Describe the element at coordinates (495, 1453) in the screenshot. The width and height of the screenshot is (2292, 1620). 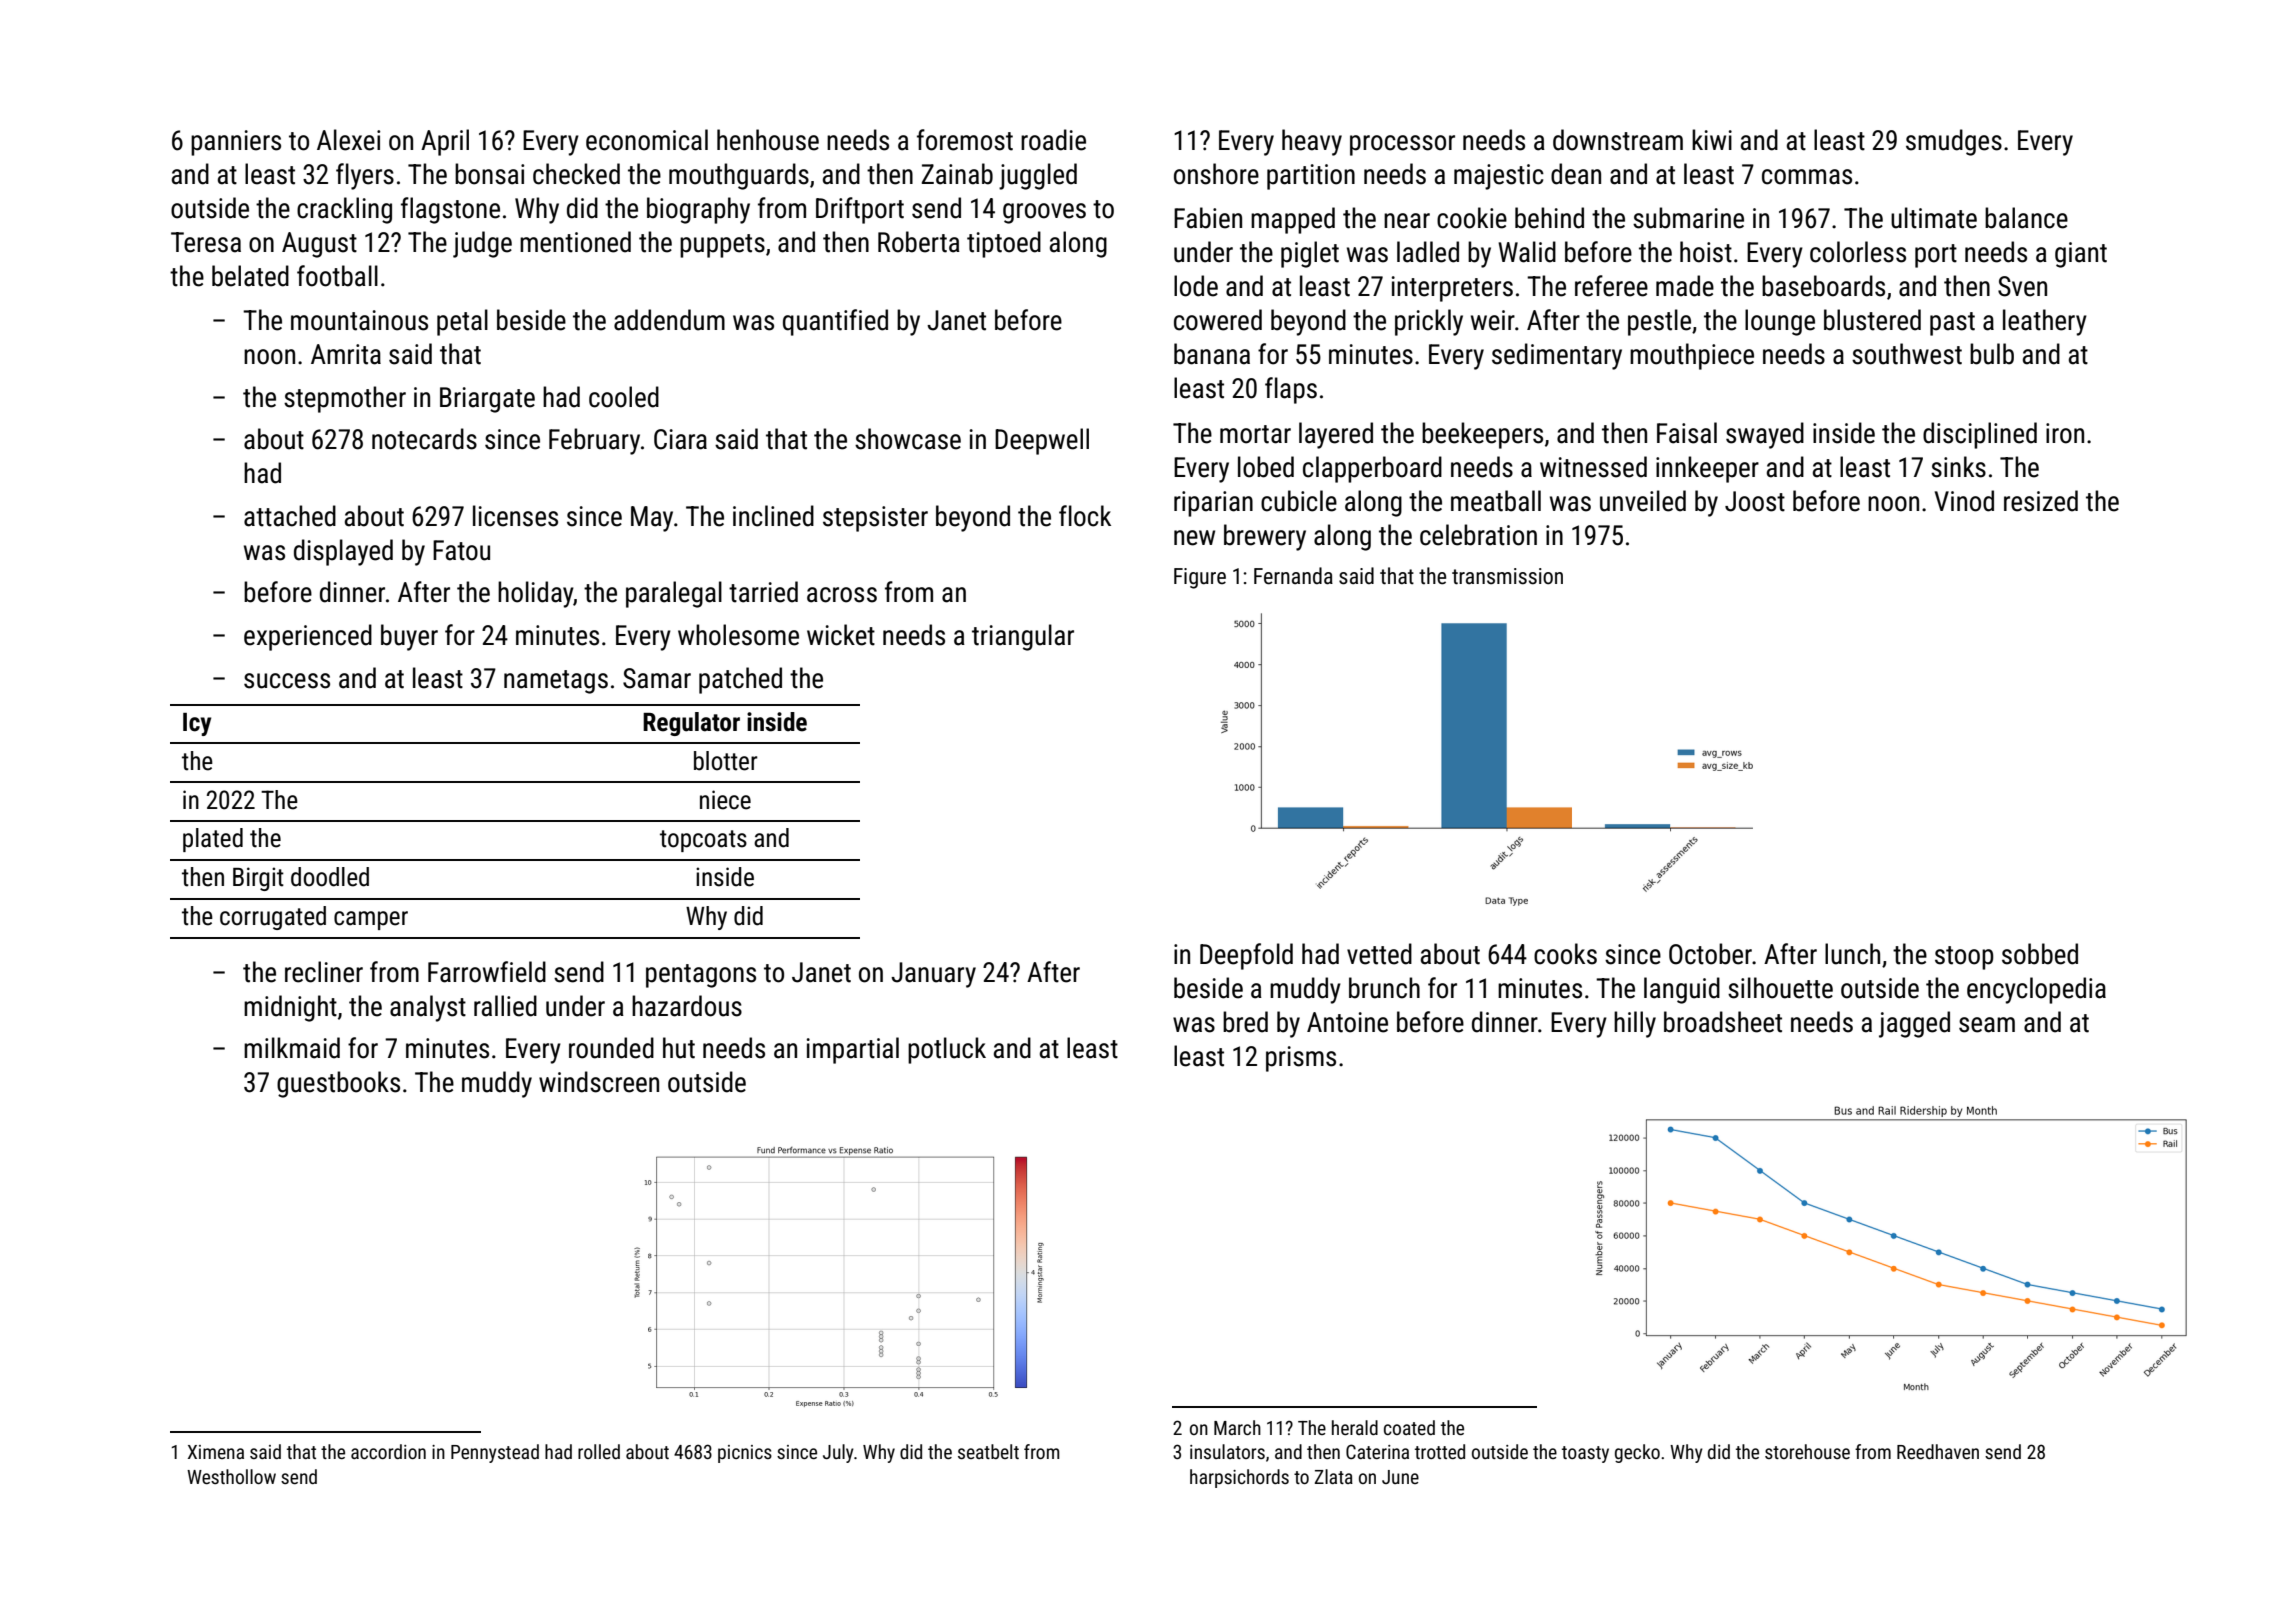
I see `Pennystead` at that location.
